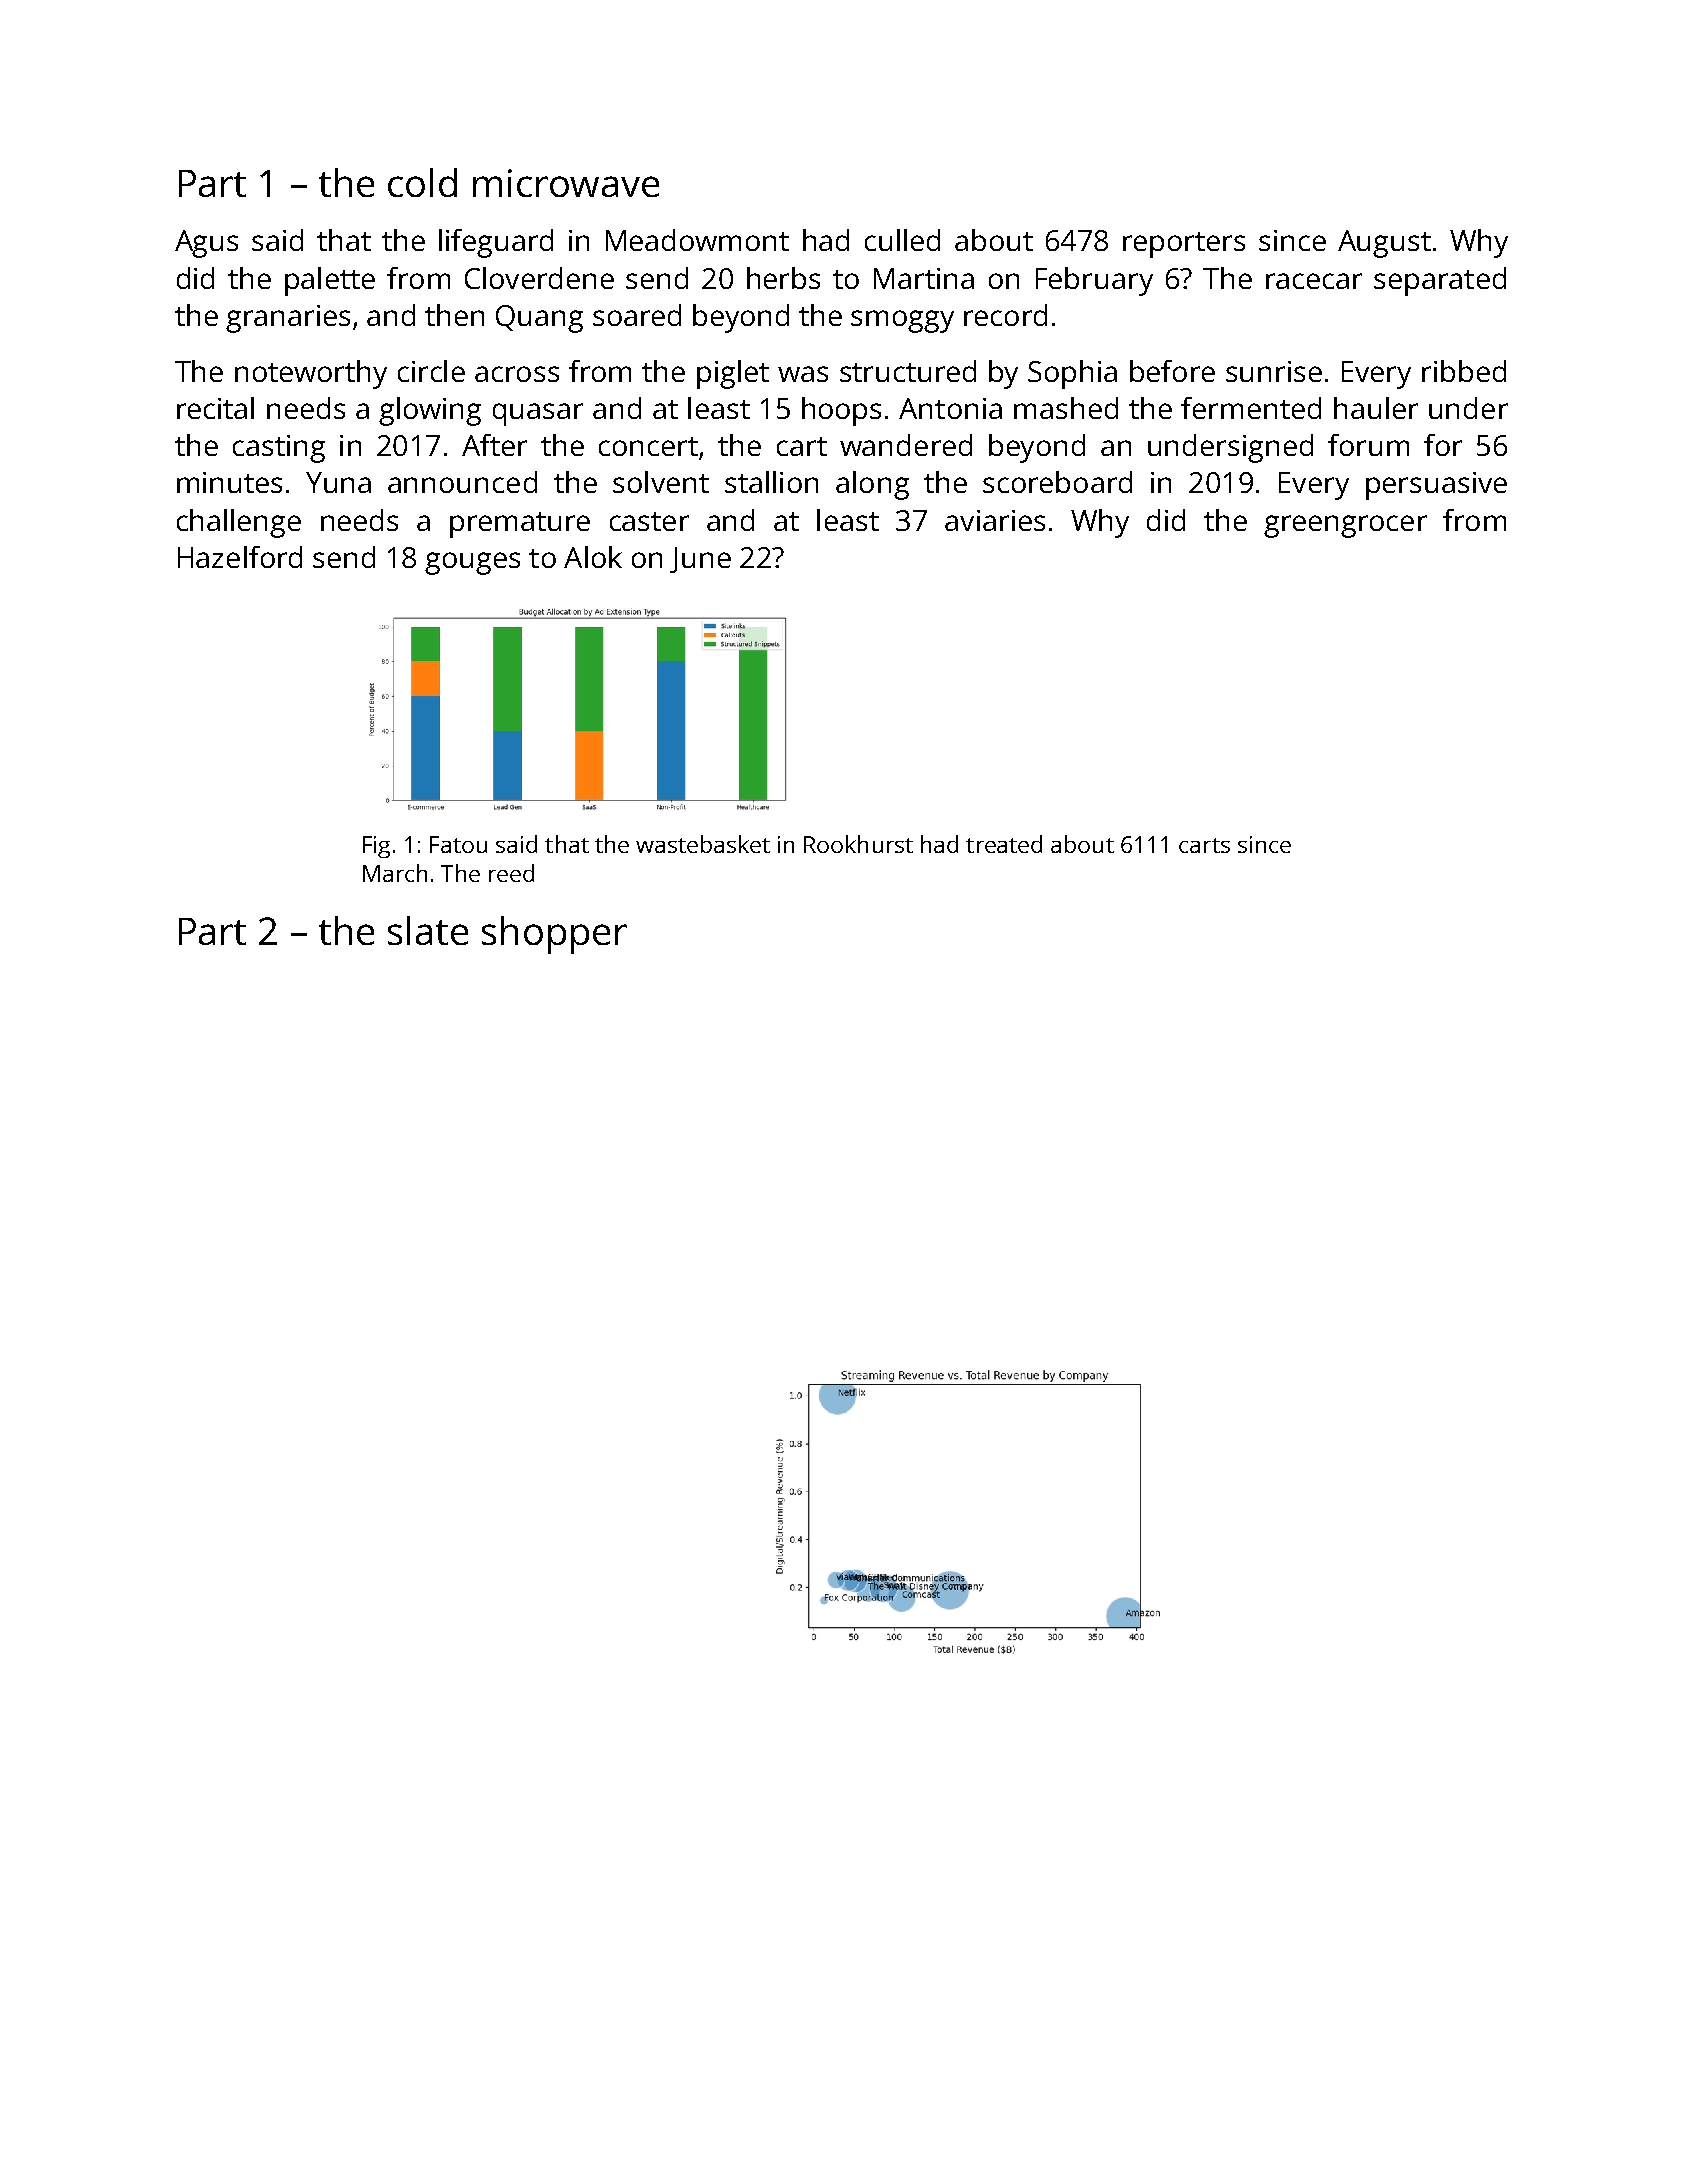 The image size is (1683, 2178). What do you see at coordinates (462, 482) in the document?
I see `announced` at bounding box center [462, 482].
